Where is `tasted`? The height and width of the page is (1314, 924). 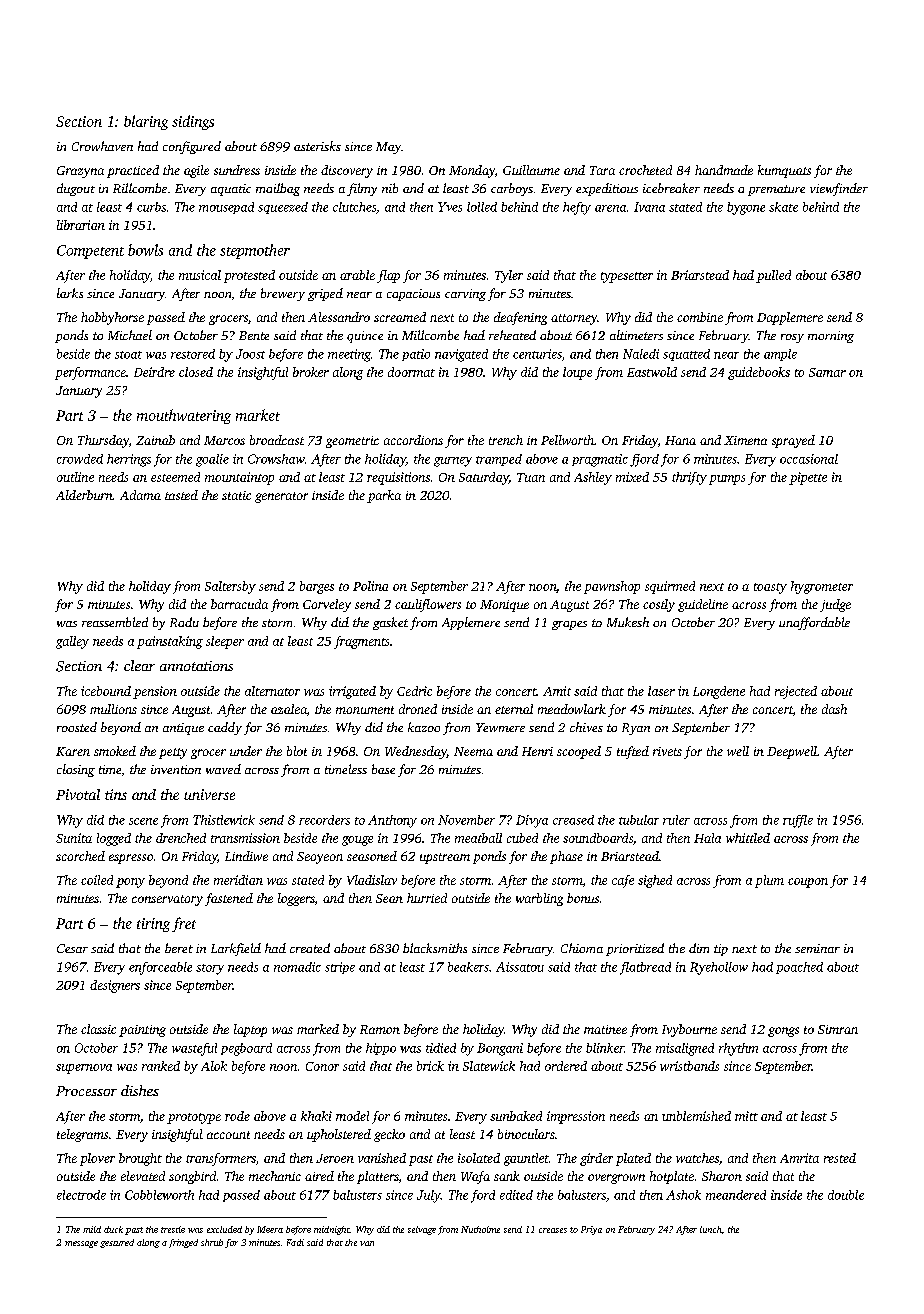 tasted is located at coordinates (181, 495).
